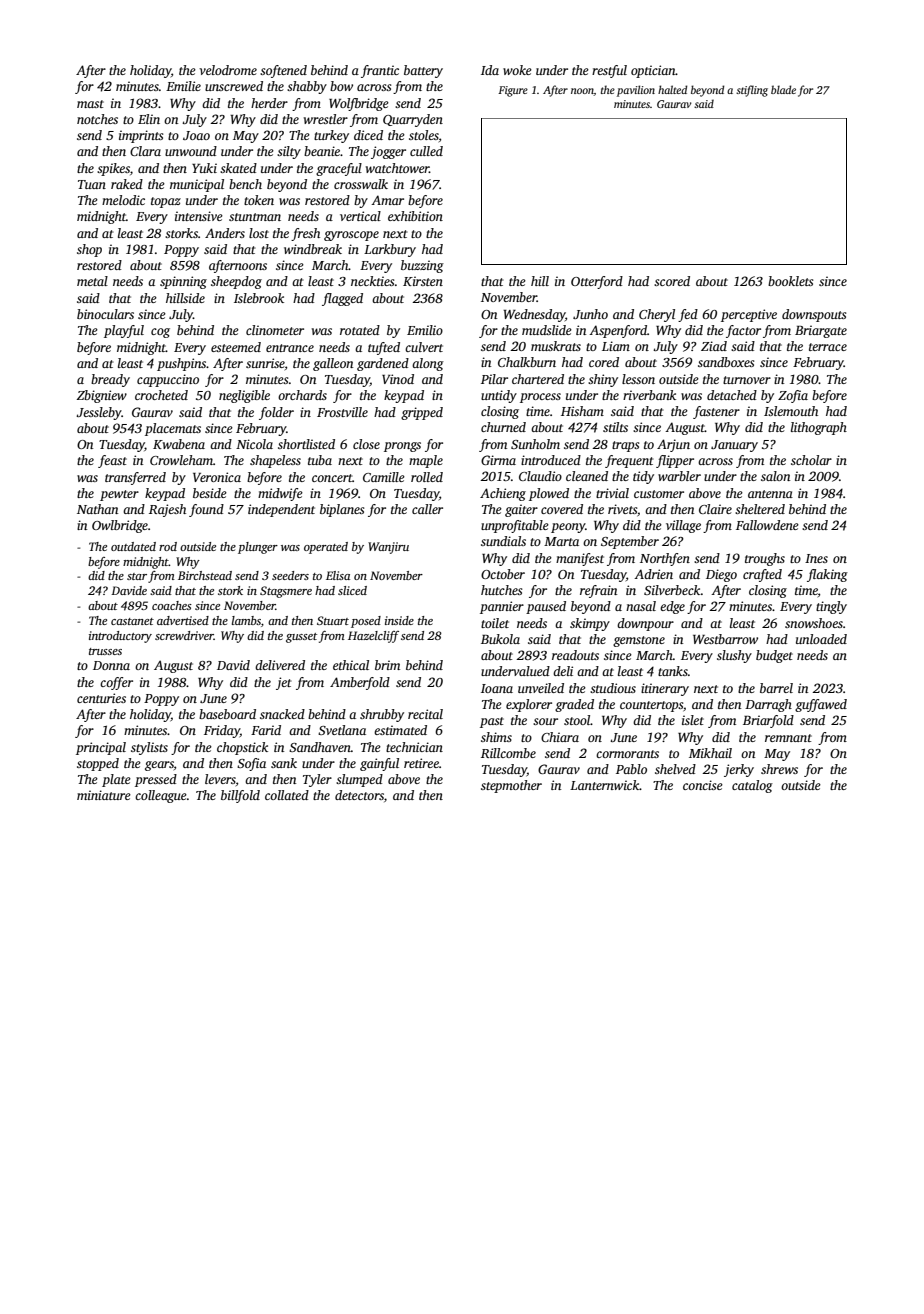 The width and height of the screenshot is (924, 1314). What do you see at coordinates (783, 89) in the screenshot?
I see `blade` at bounding box center [783, 89].
